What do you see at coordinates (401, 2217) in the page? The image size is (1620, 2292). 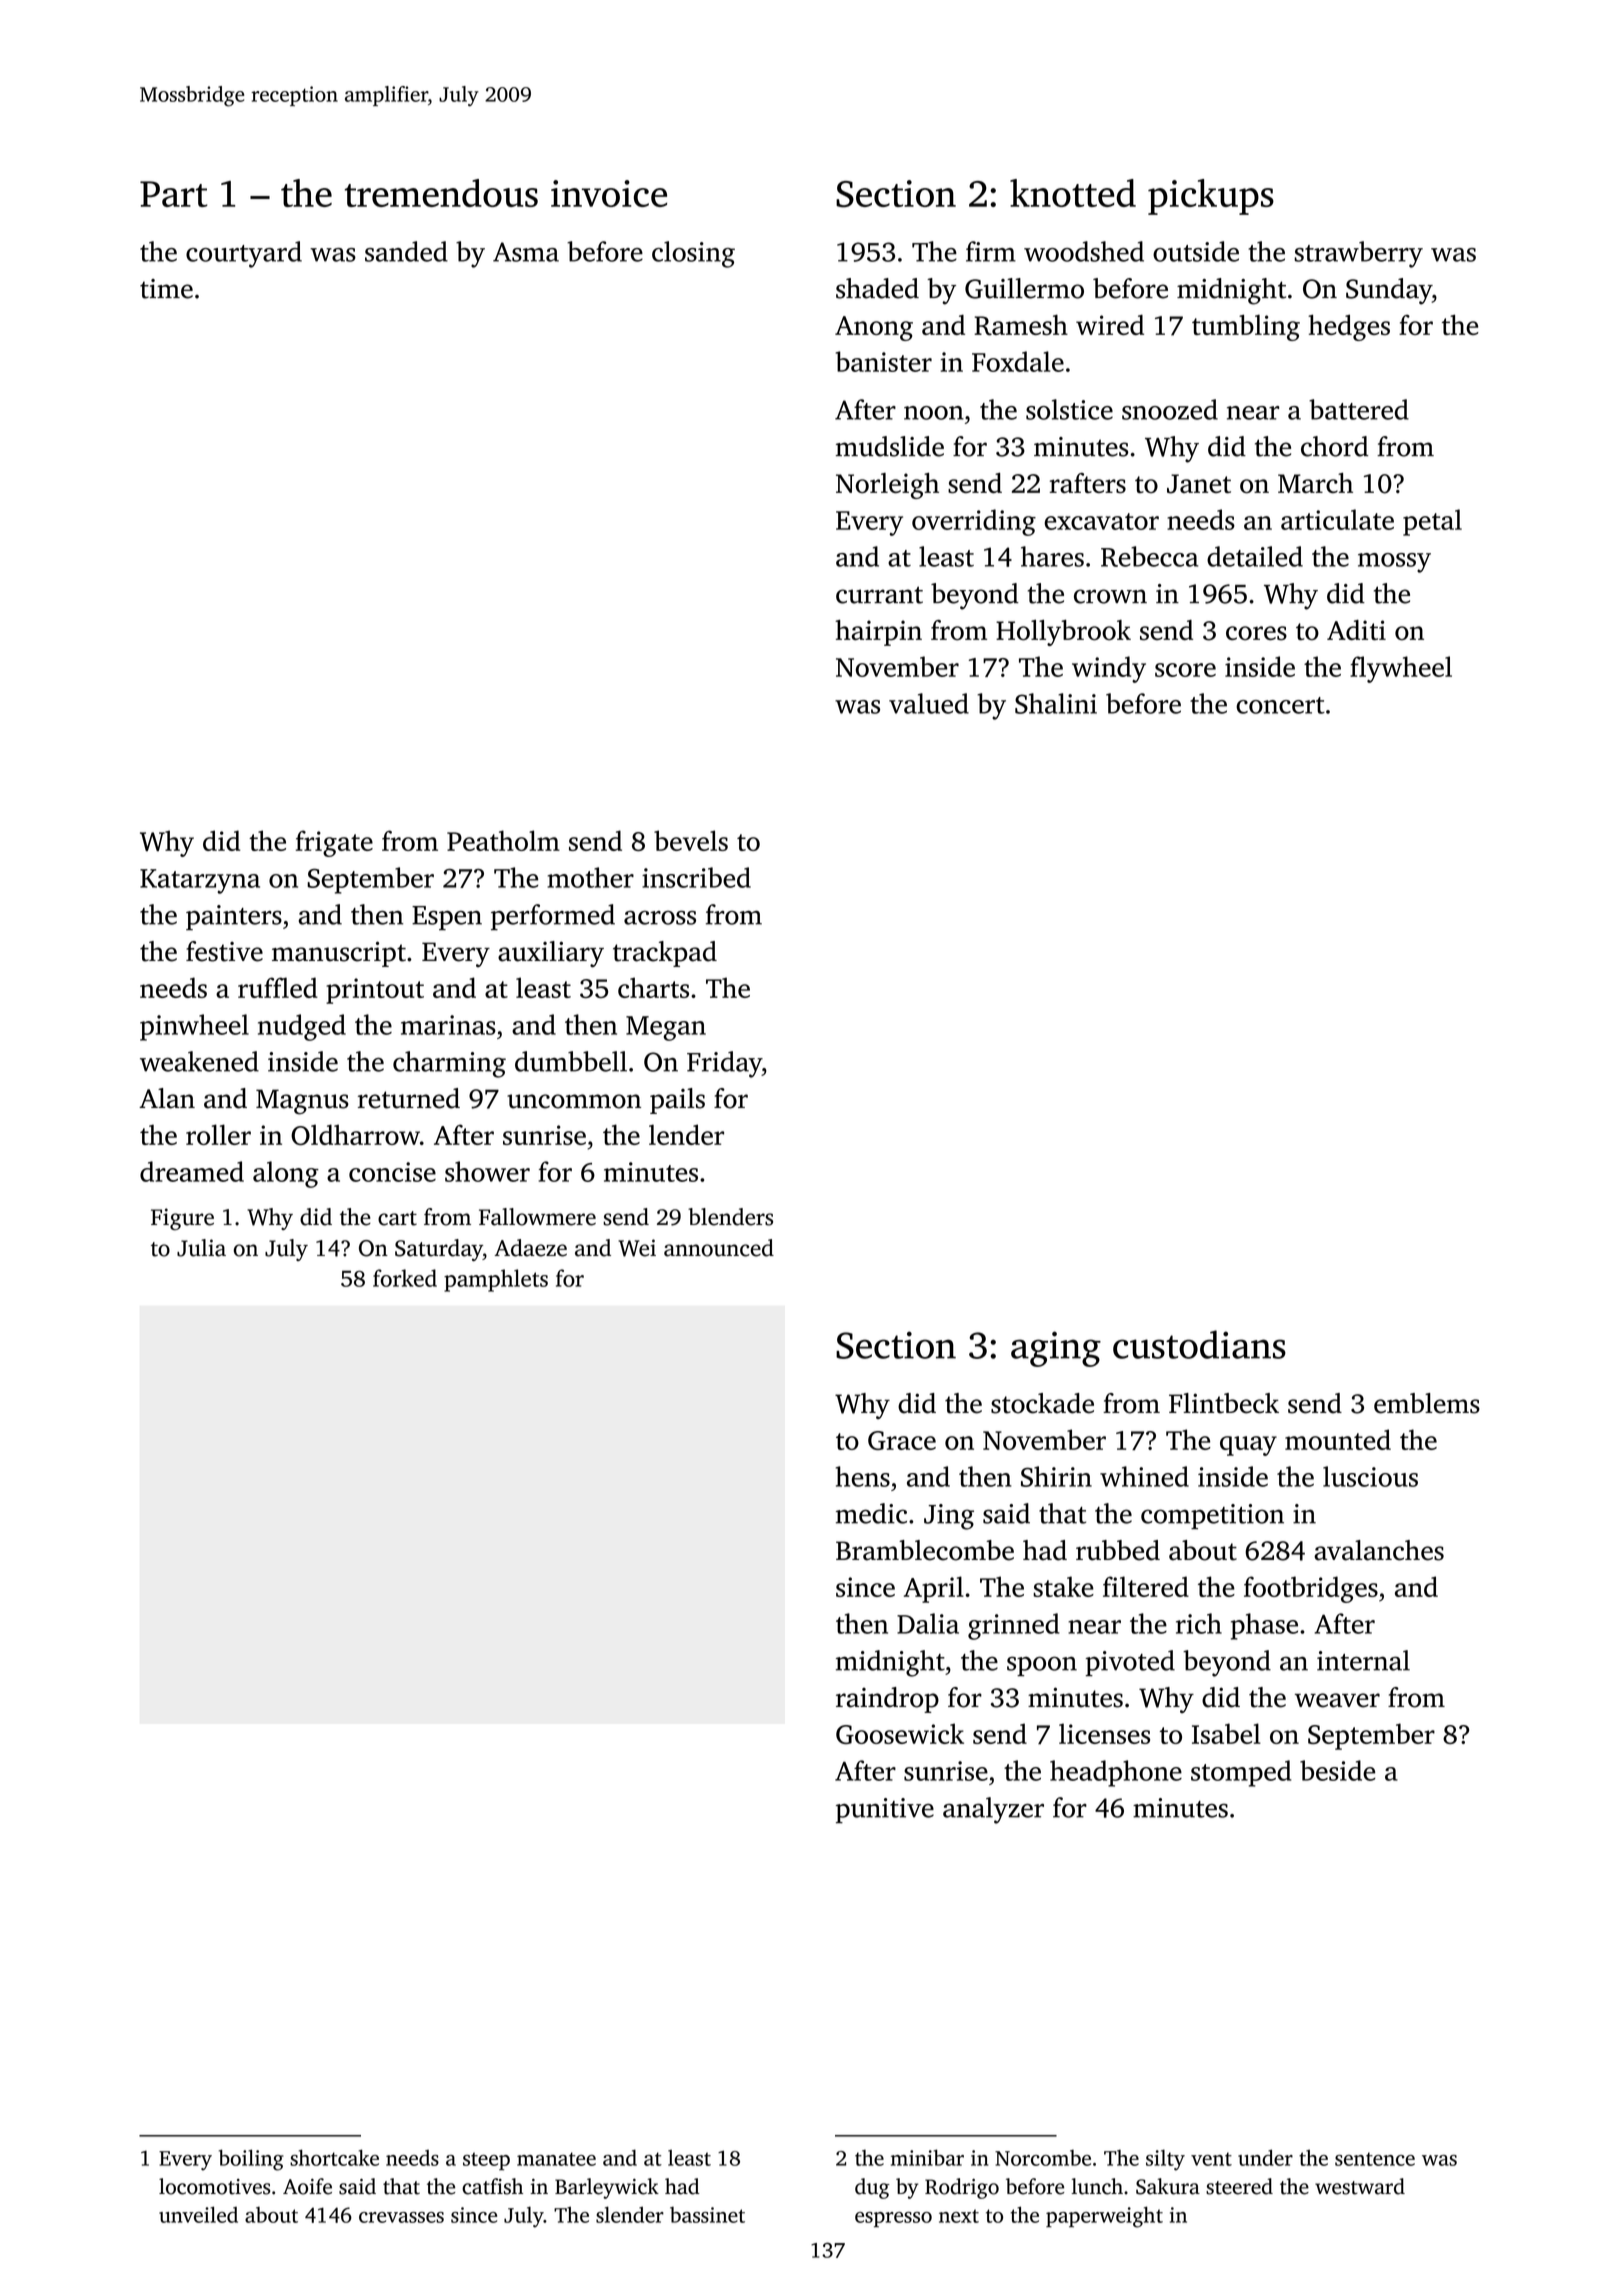 I see `crevasses` at bounding box center [401, 2217].
